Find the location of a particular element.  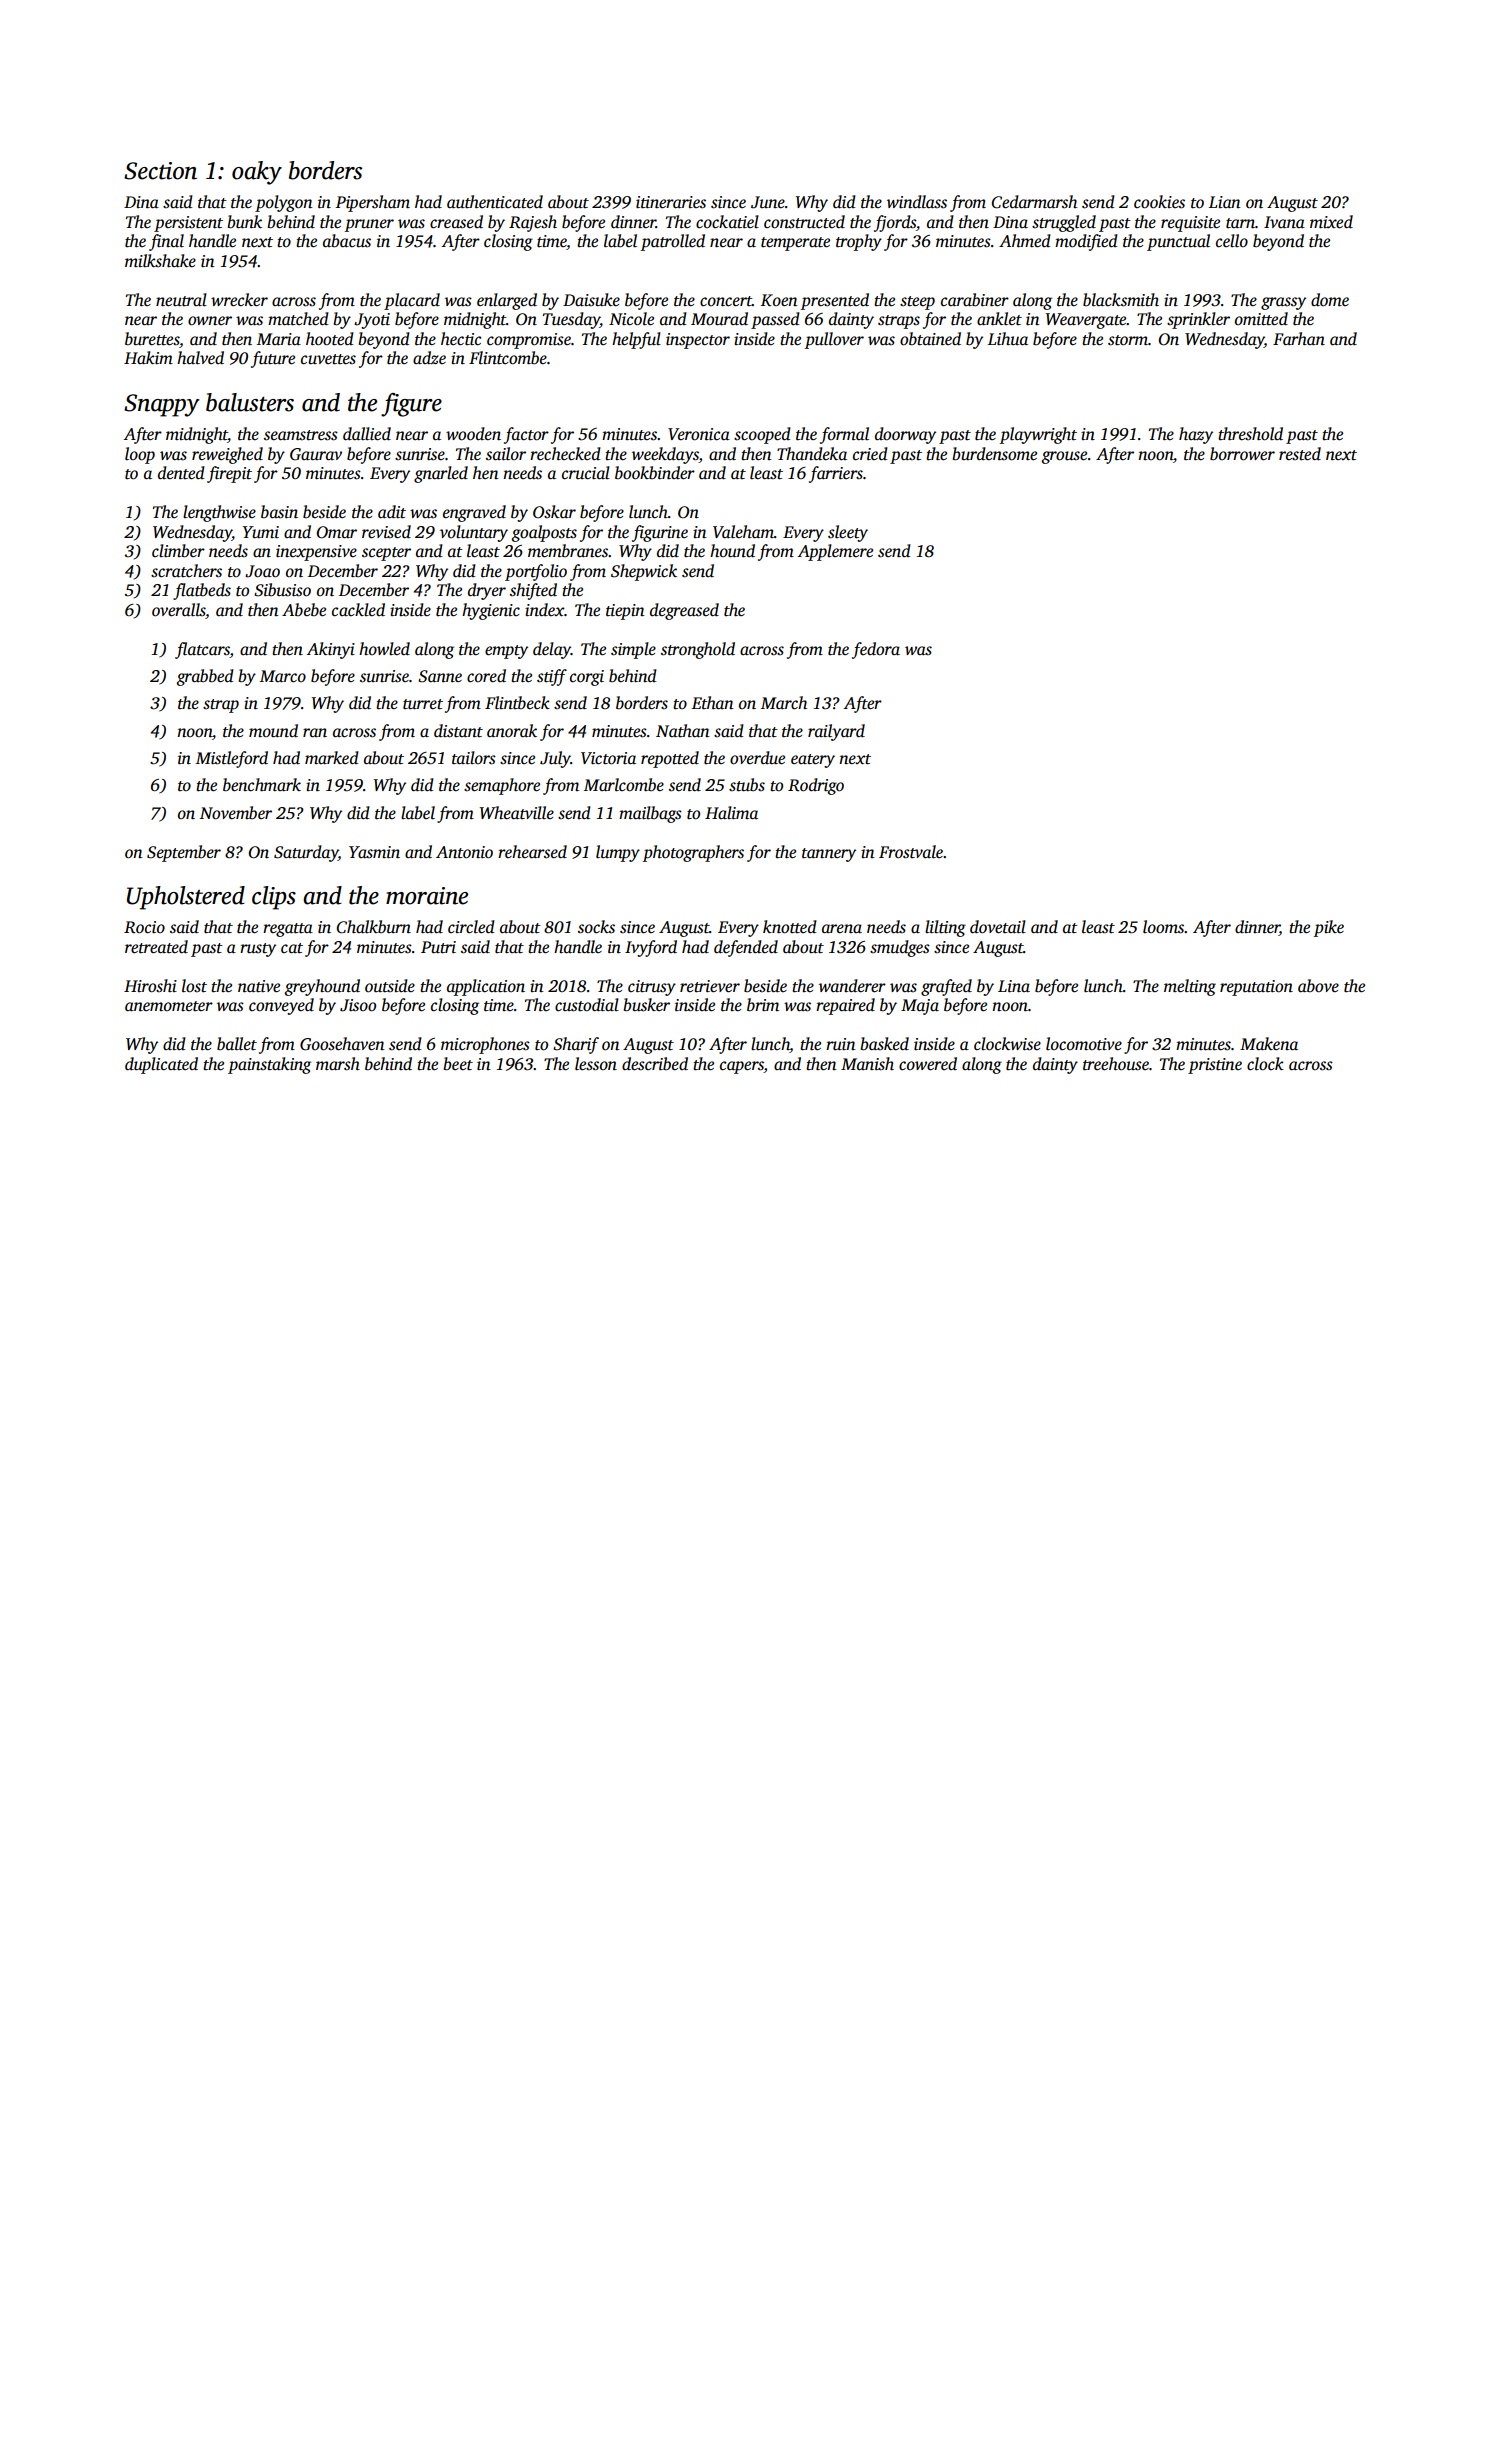

Section is located at coordinates (160, 171).
